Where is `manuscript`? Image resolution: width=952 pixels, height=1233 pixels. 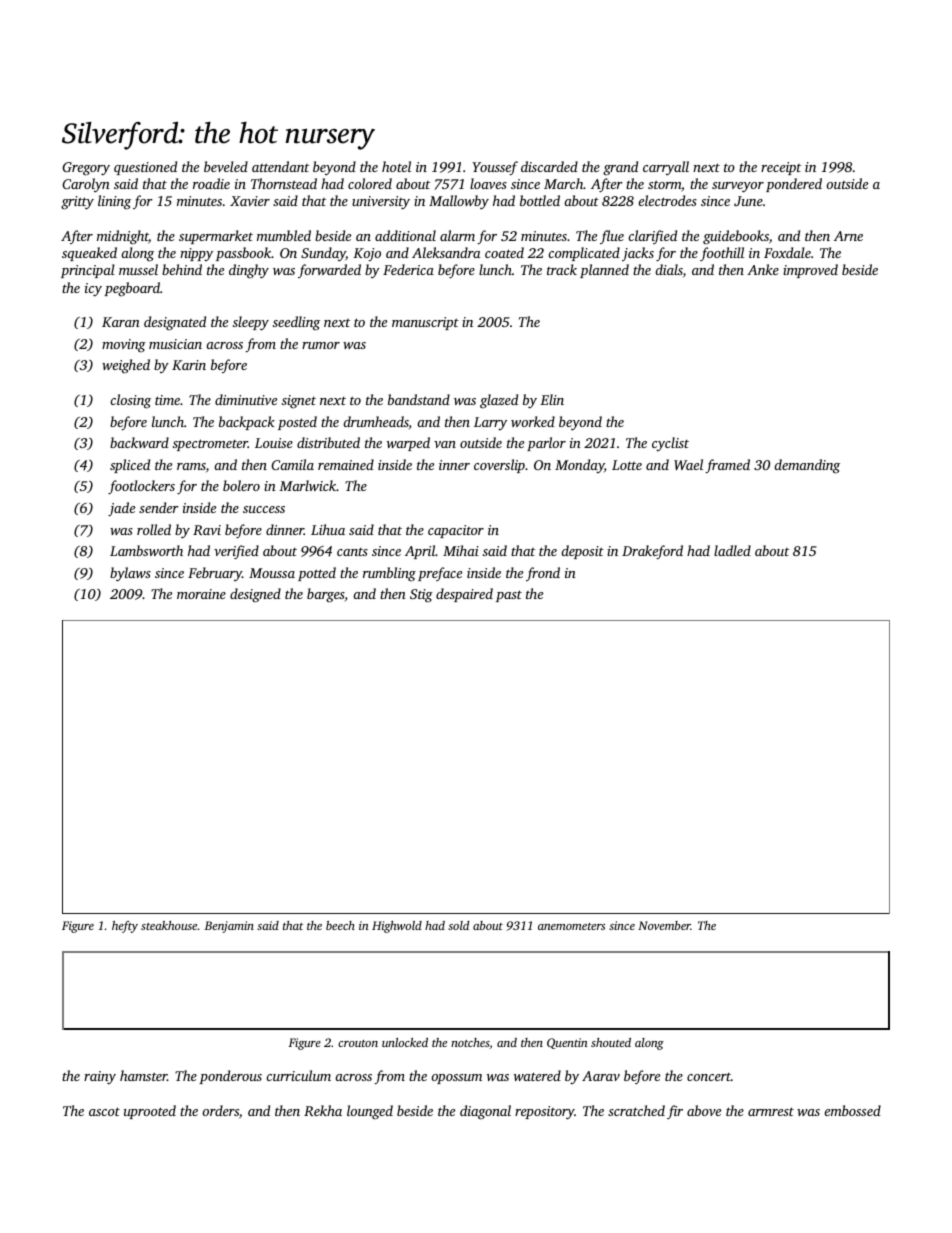 manuscript is located at coordinates (425, 323).
